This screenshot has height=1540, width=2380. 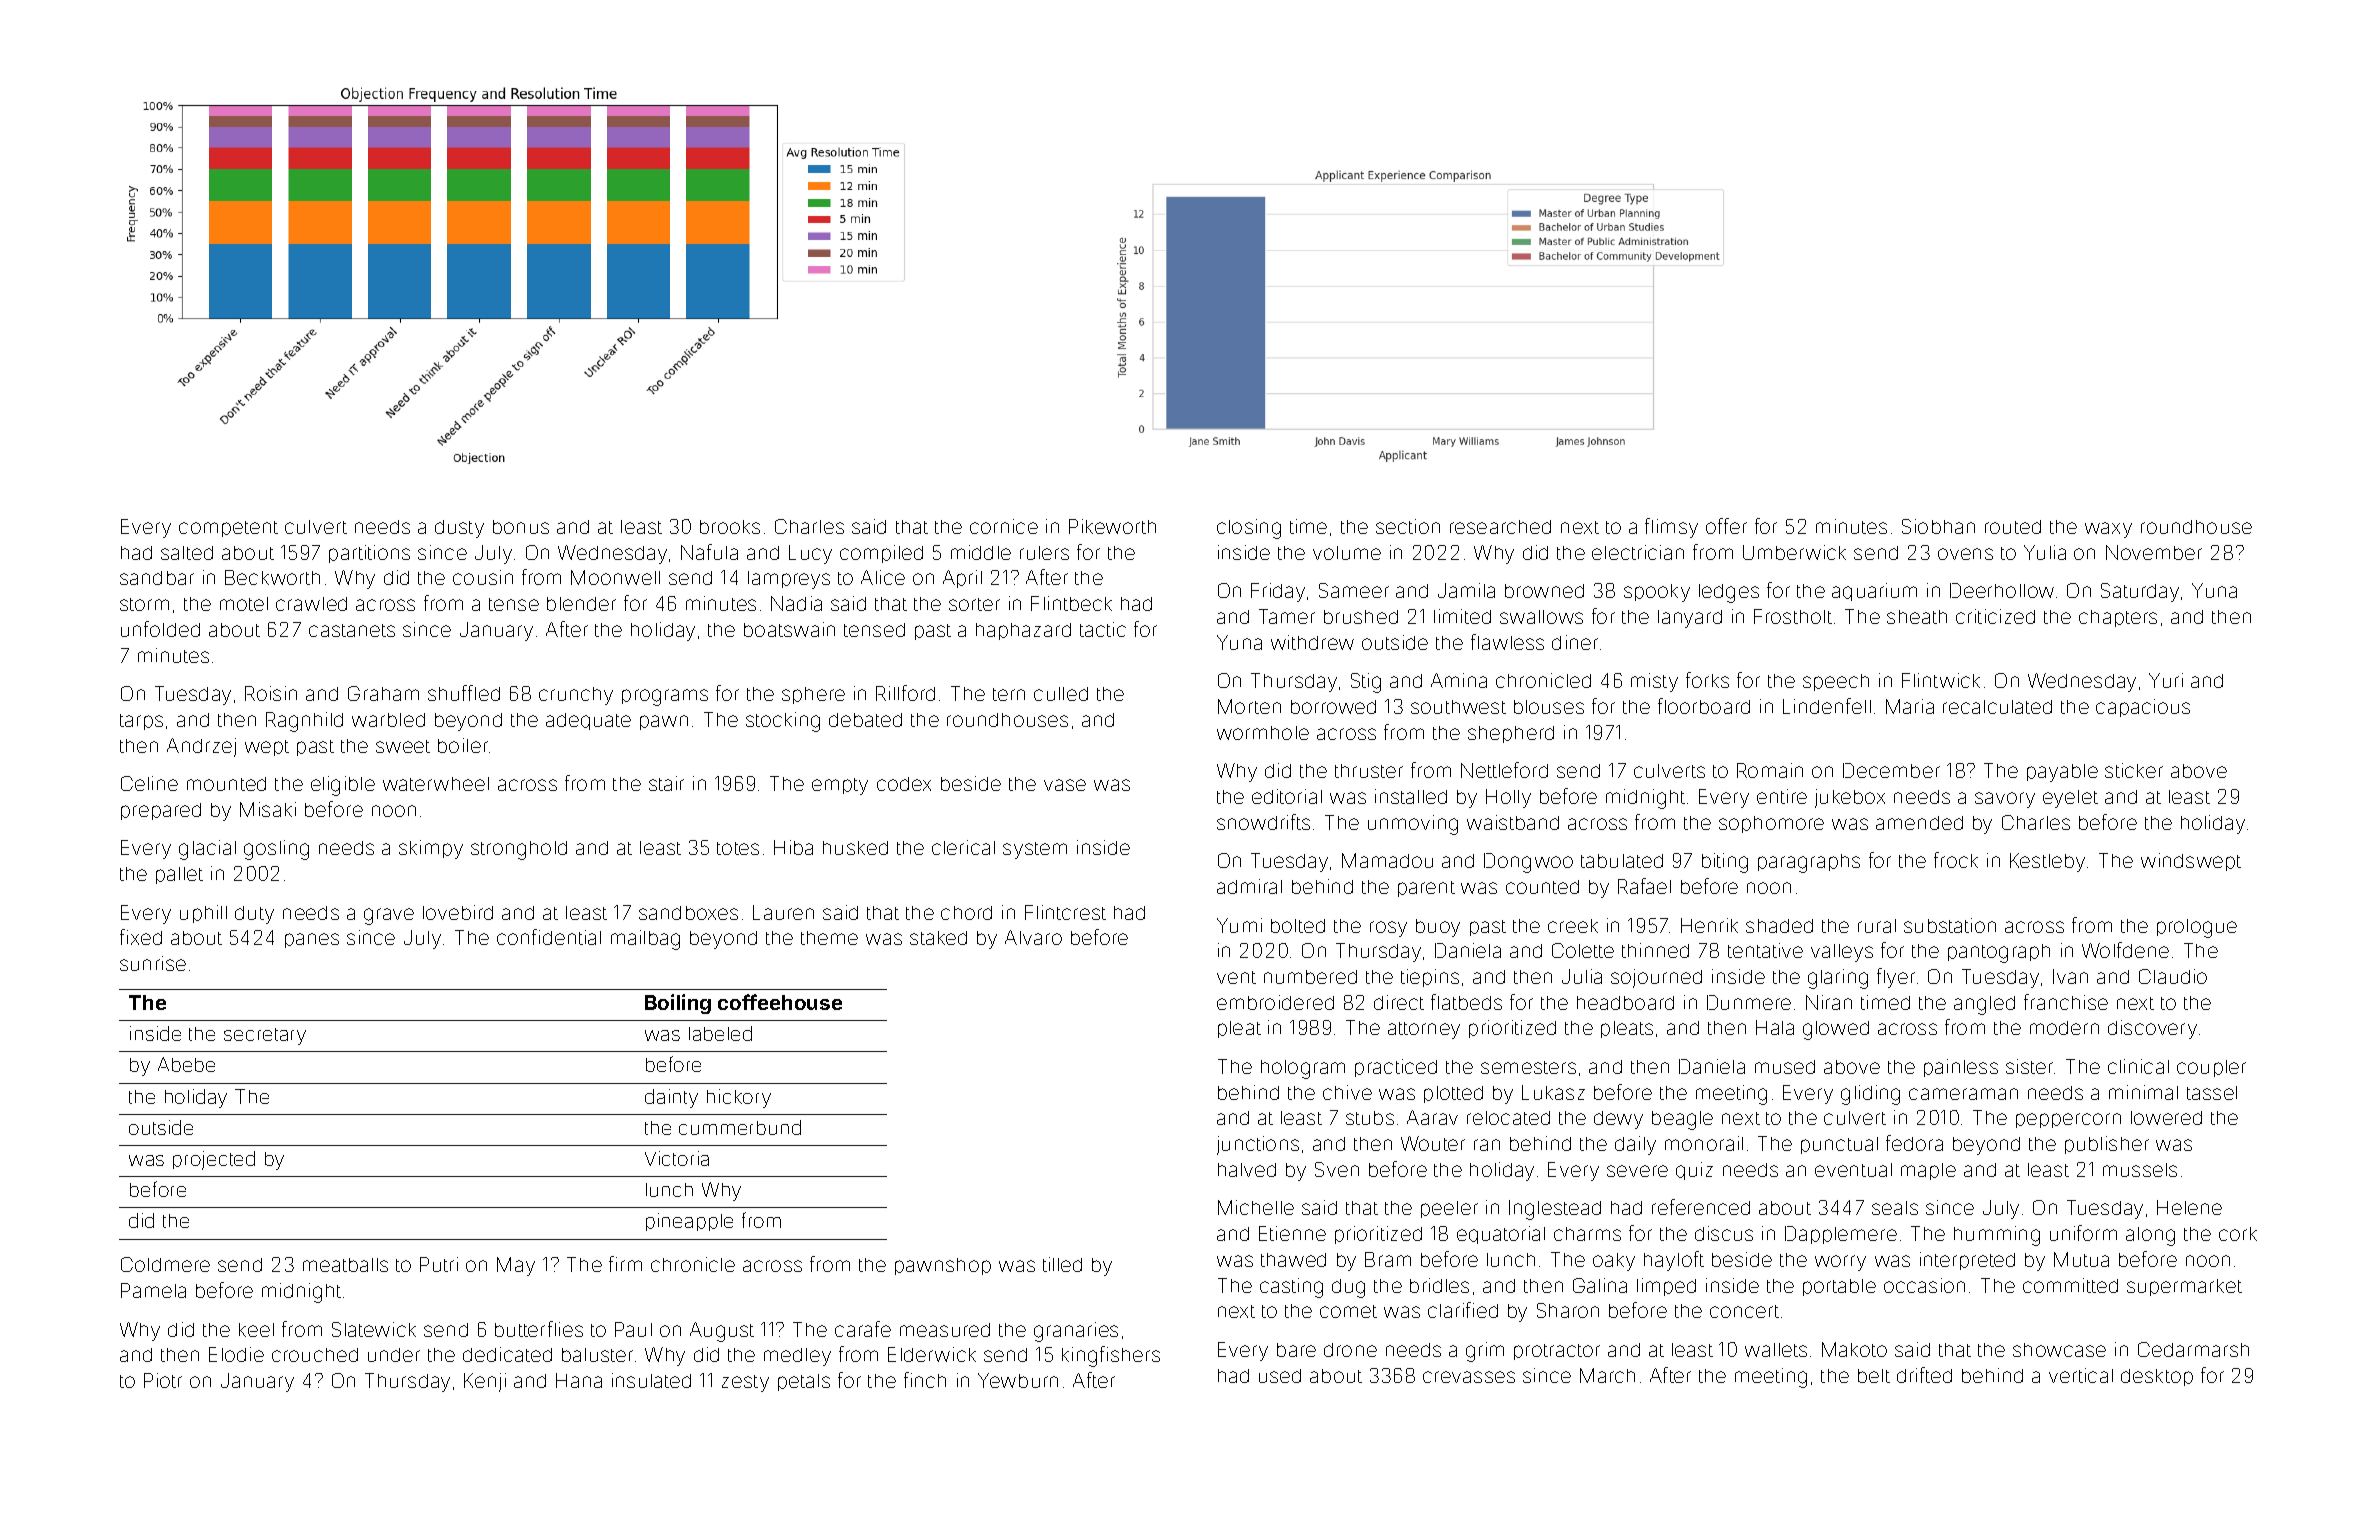 What do you see at coordinates (1928, 1171) in the screenshot?
I see `maple` at bounding box center [1928, 1171].
